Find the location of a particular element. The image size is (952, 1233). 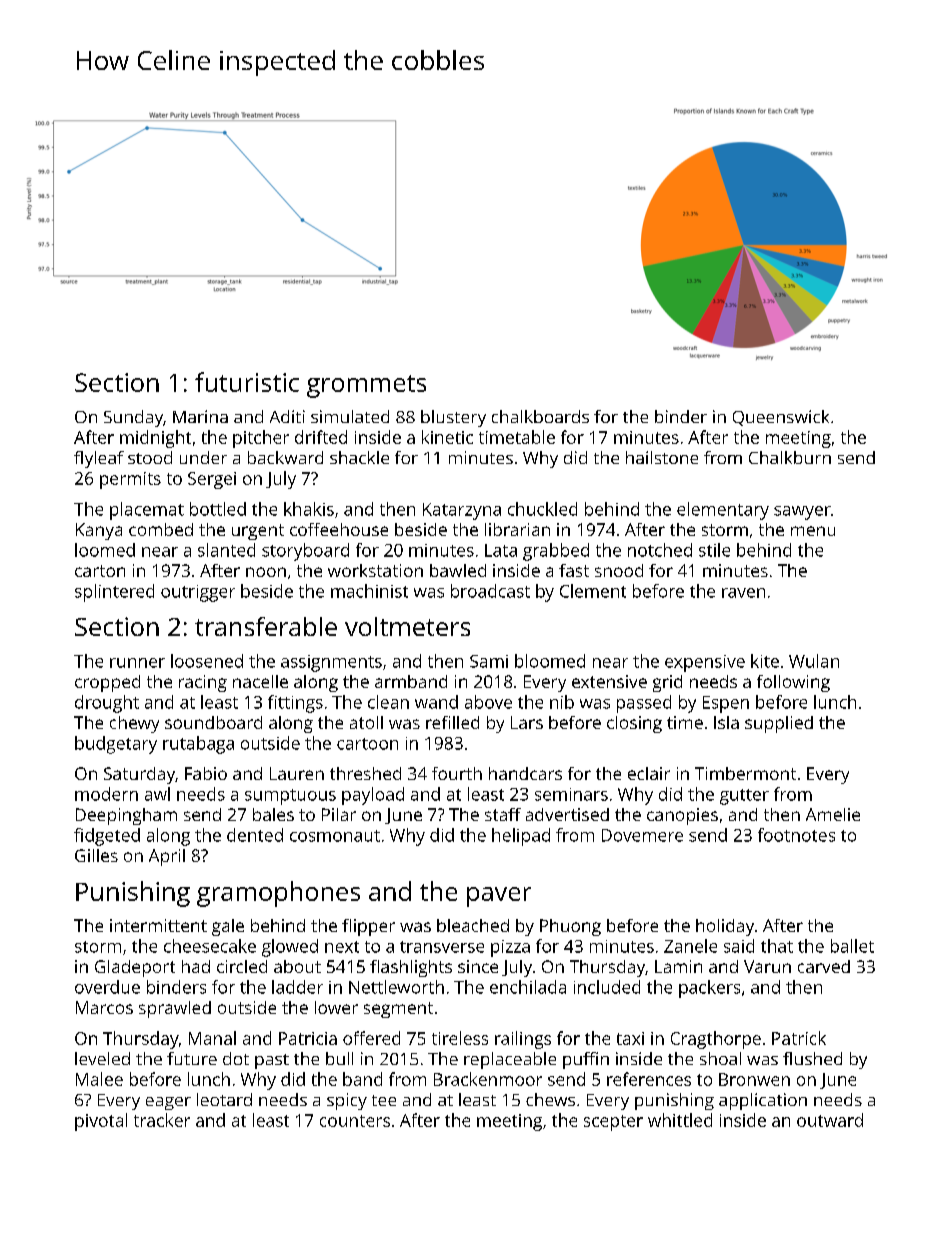

Queenswick is located at coordinates (781, 418).
